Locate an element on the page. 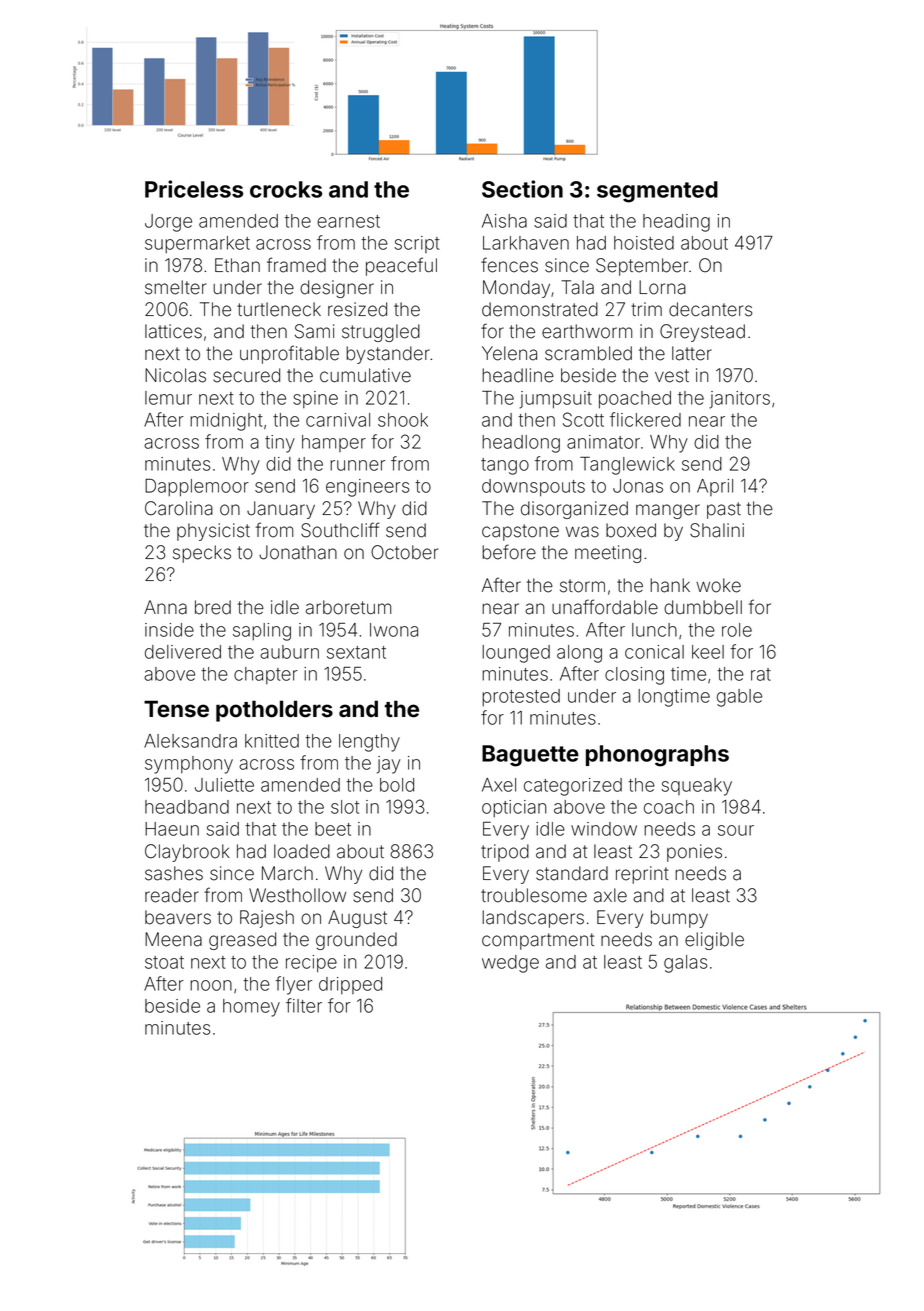  Scott is located at coordinates (583, 419).
